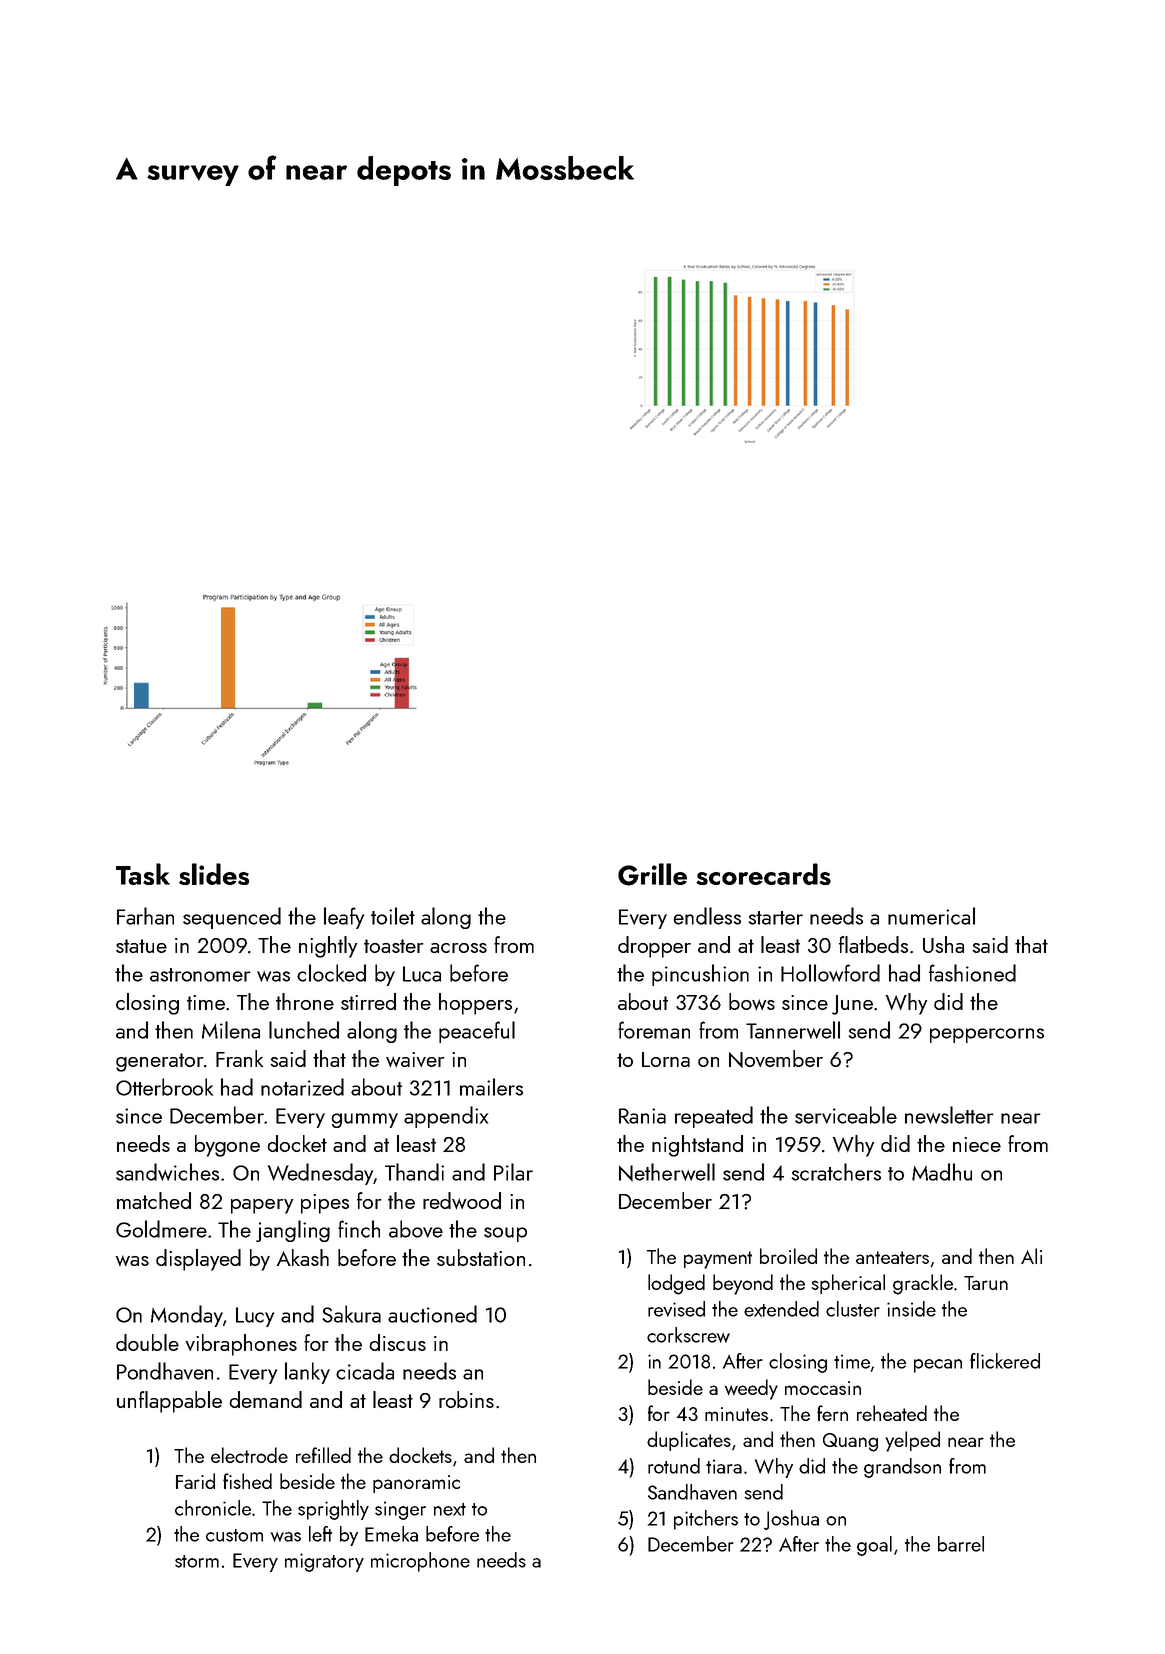  Describe the element at coordinates (949, 1115) in the page. I see `newsletter` at that location.
